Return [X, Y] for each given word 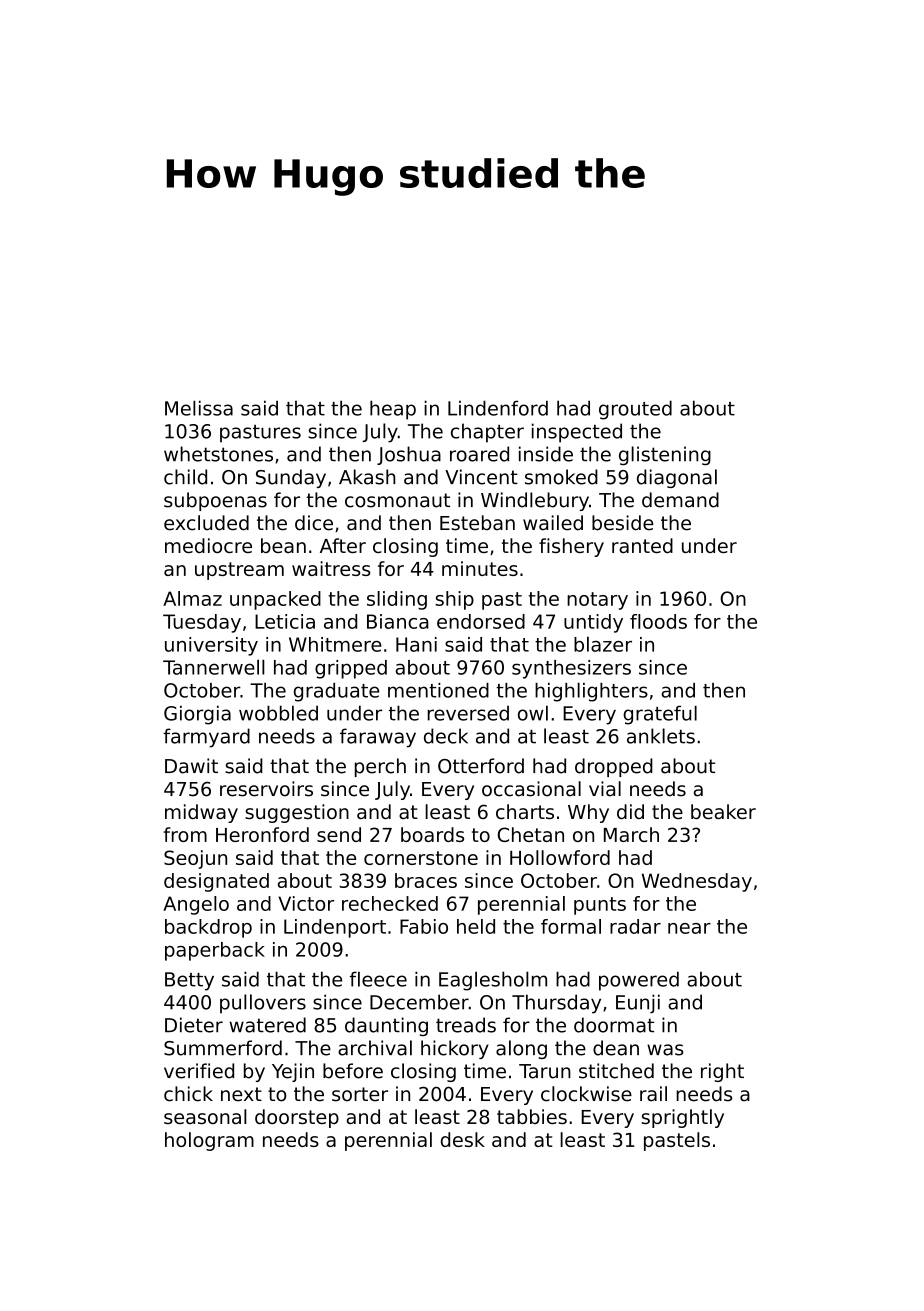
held [476, 926]
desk [463, 1139]
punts [600, 906]
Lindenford [498, 408]
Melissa [199, 408]
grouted [635, 410]
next [241, 1094]
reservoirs [266, 789]
